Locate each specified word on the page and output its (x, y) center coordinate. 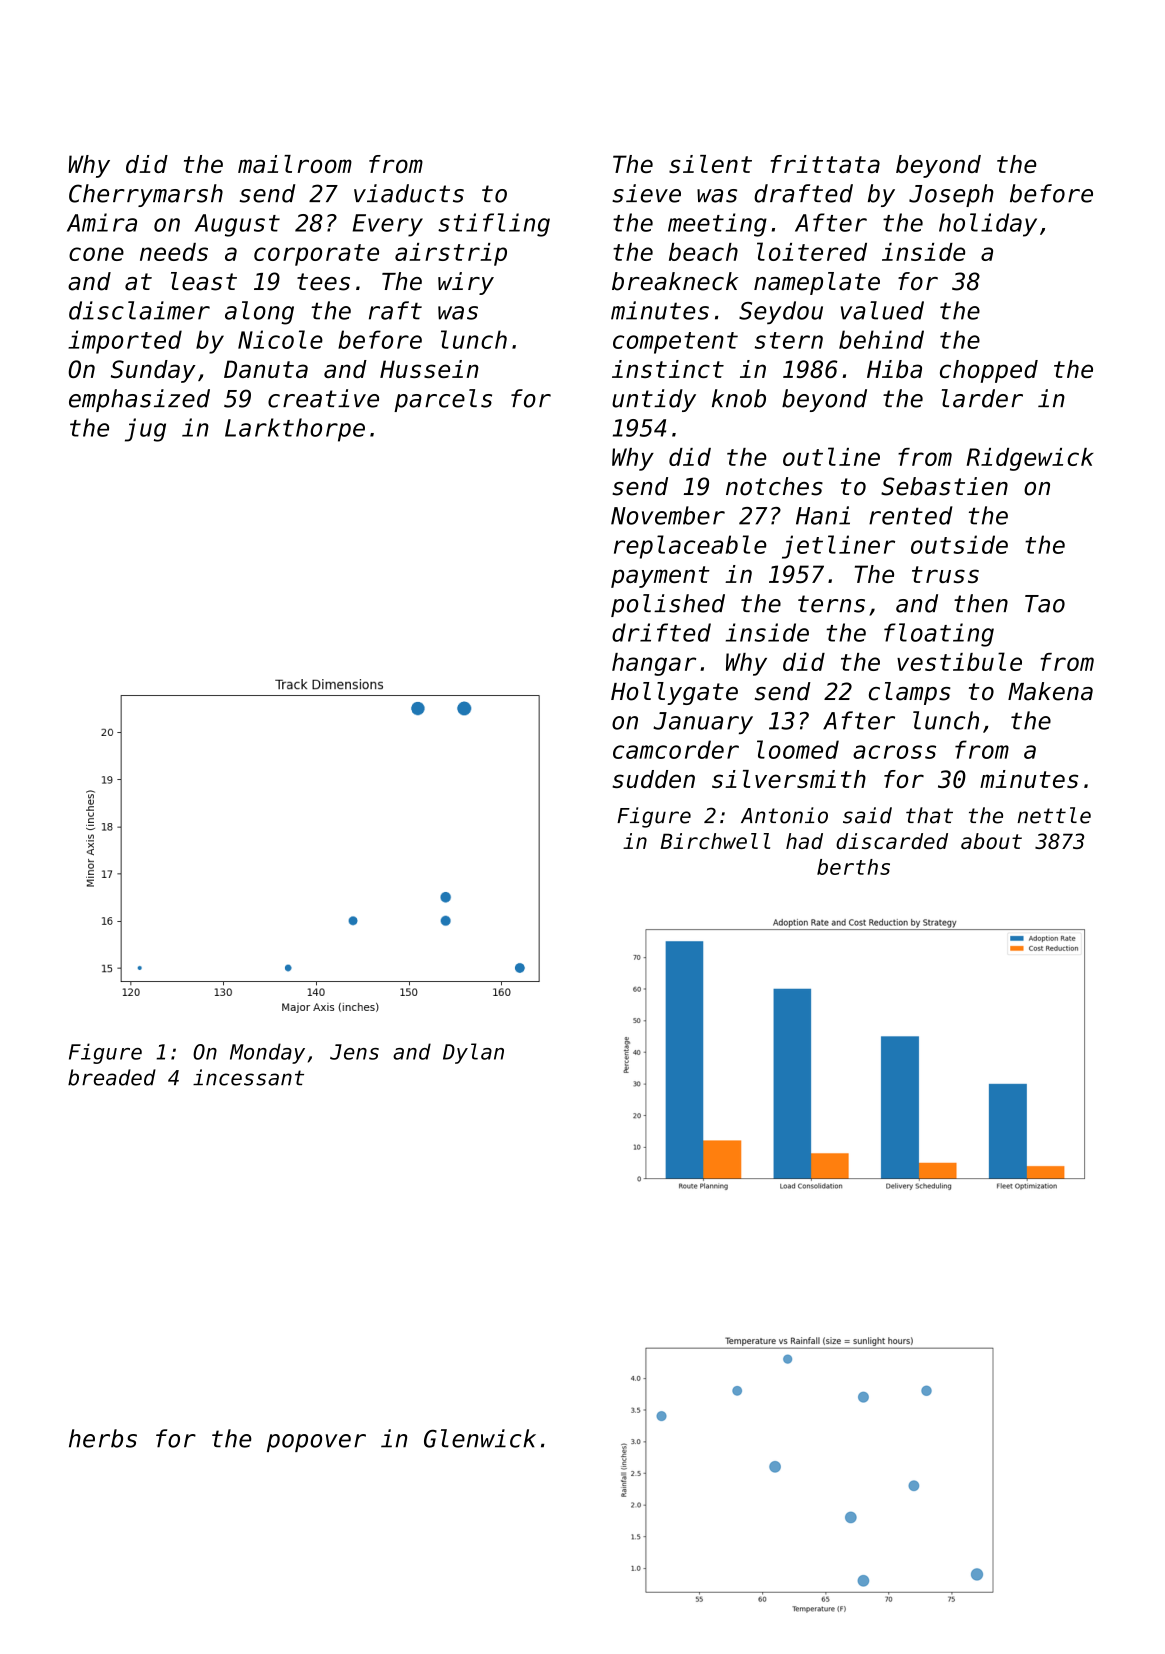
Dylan (473, 1053)
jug (145, 430)
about (991, 841)
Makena (1050, 691)
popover (316, 1443)
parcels (443, 400)
